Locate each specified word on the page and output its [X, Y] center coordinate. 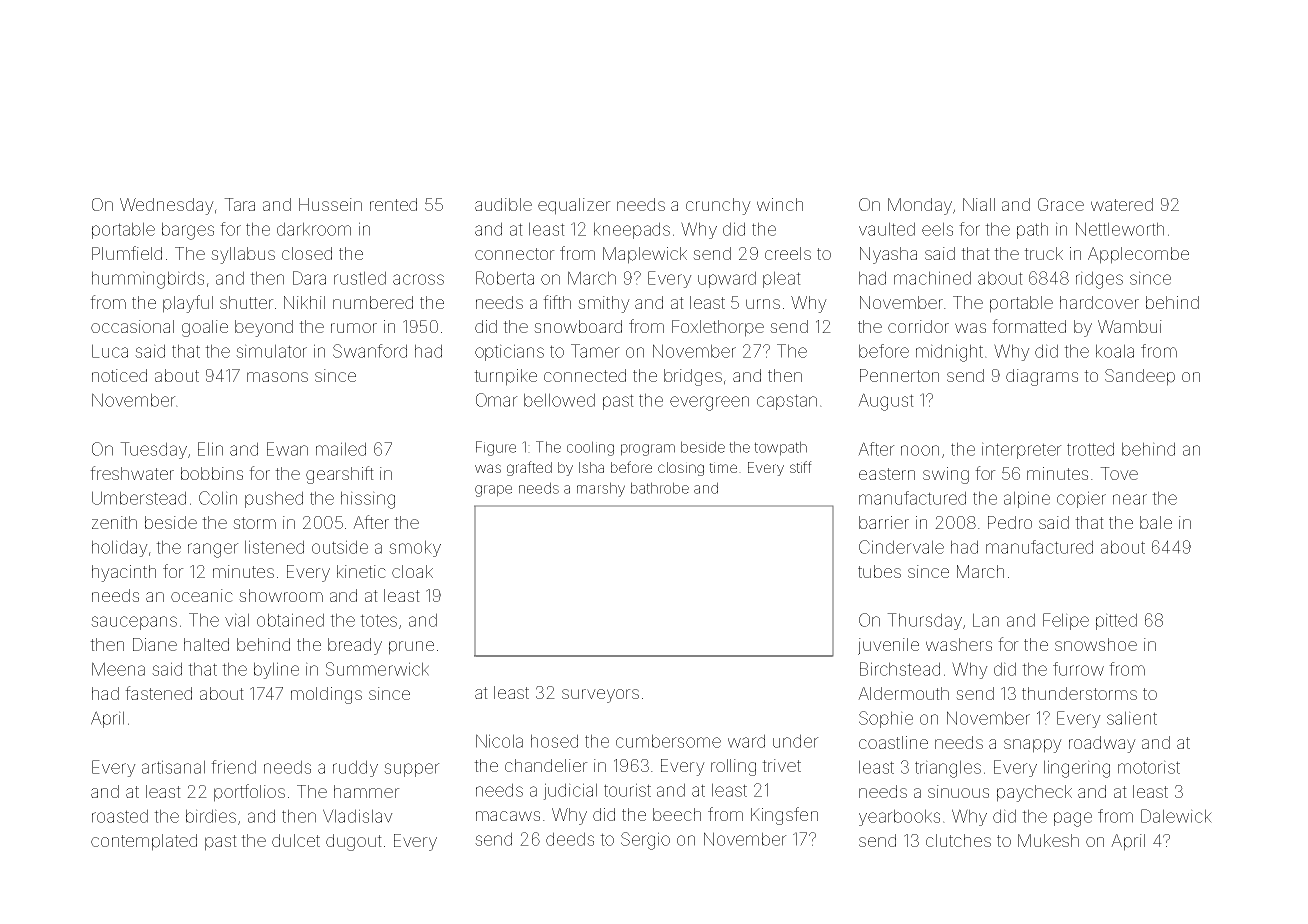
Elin [210, 449]
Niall [979, 204]
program [648, 450]
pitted [1116, 621]
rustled [360, 278]
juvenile [888, 646]
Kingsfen [784, 816]
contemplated [144, 842]
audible [503, 204]
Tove [1119, 473]
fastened [158, 693]
